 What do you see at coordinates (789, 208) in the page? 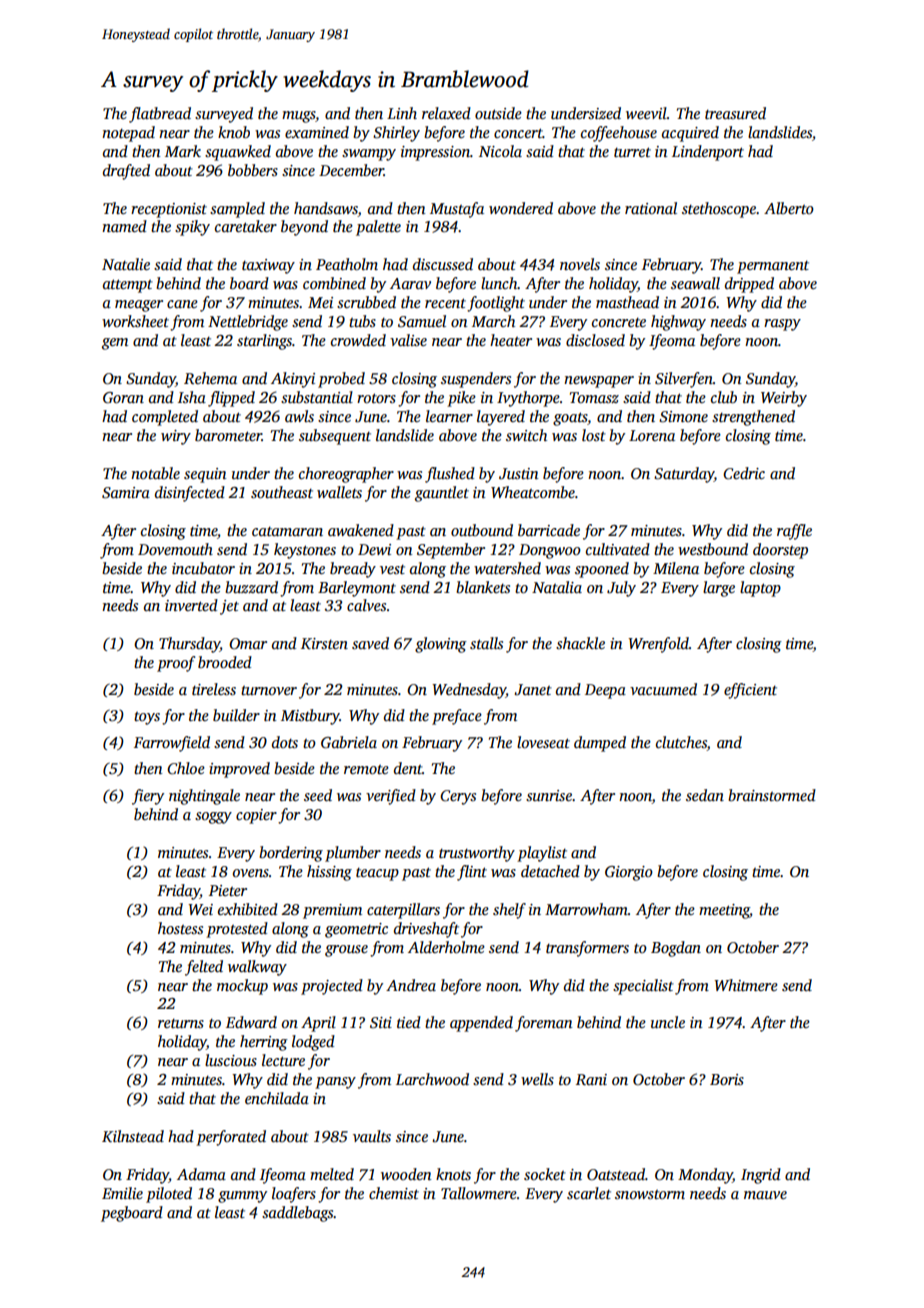
I see `Alberto` at bounding box center [789, 208].
